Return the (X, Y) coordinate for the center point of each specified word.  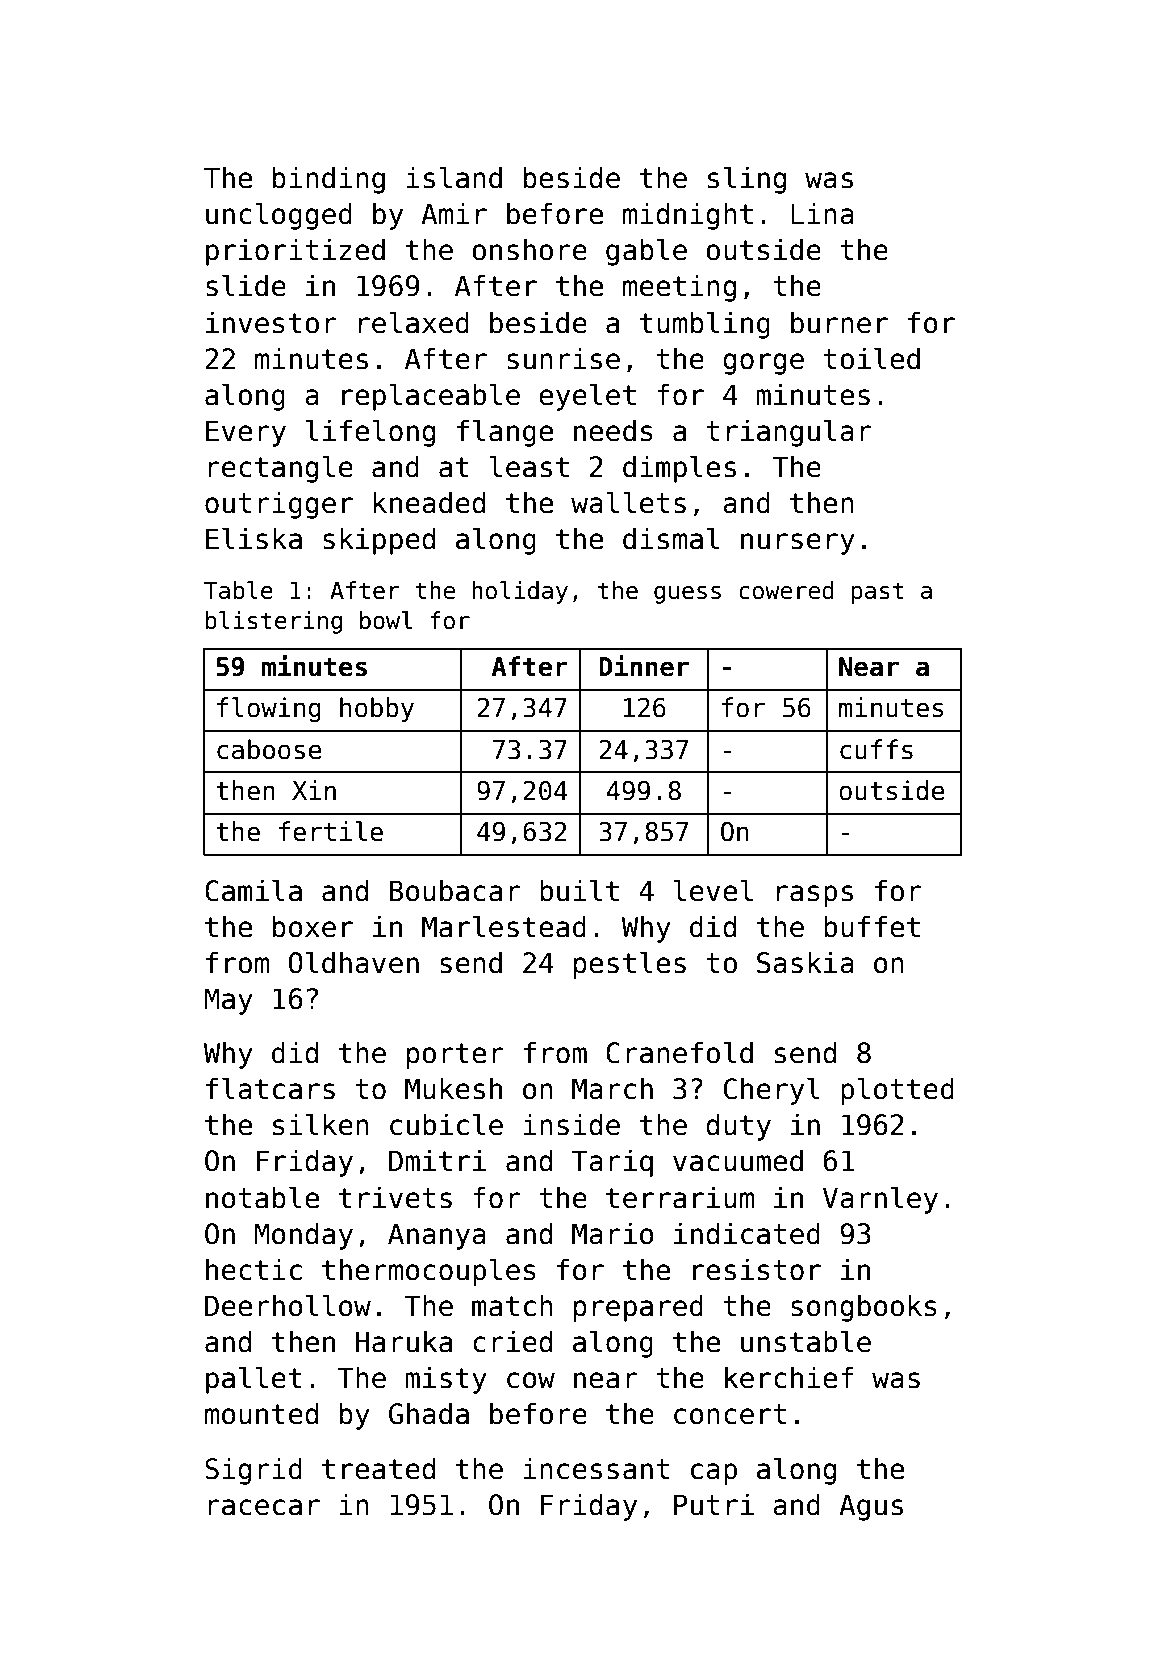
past (877, 593)
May (228, 1001)
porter (455, 1056)
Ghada (429, 1413)
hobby (377, 709)
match (512, 1305)
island (454, 177)
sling (747, 180)
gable (646, 252)
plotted (897, 1091)
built (579, 890)
